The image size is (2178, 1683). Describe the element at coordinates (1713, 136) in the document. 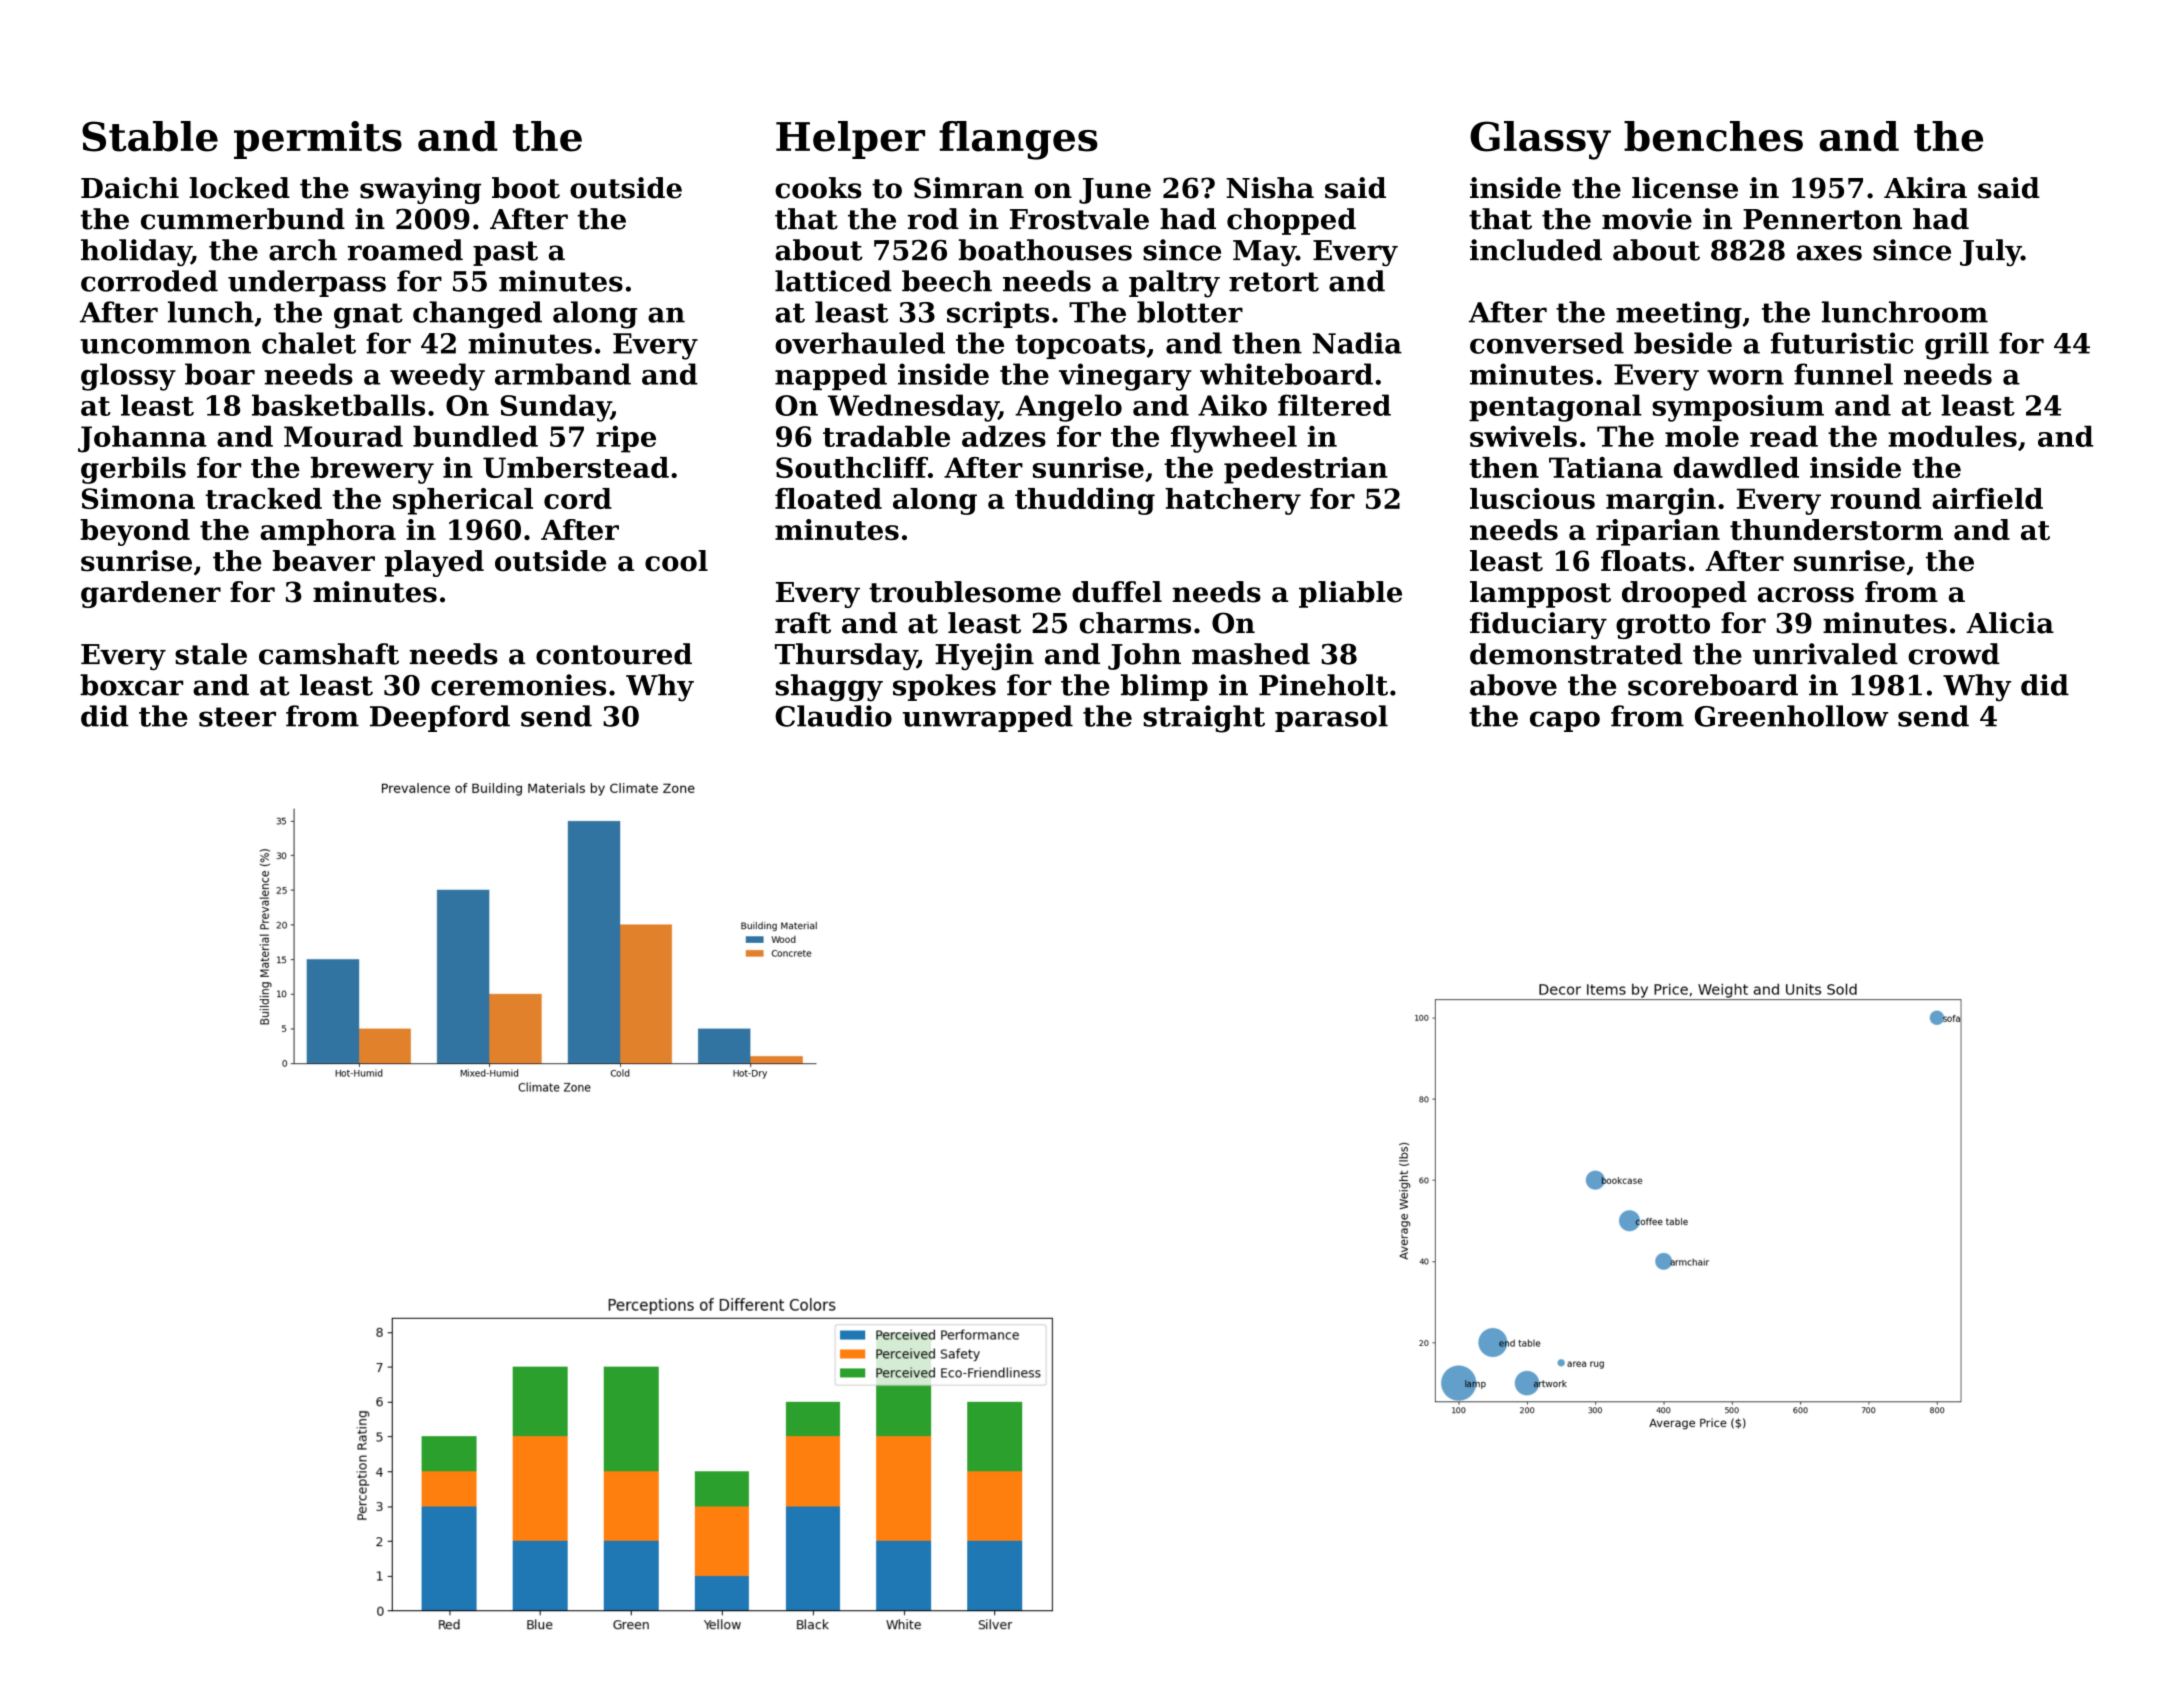

I see `benches` at that location.
